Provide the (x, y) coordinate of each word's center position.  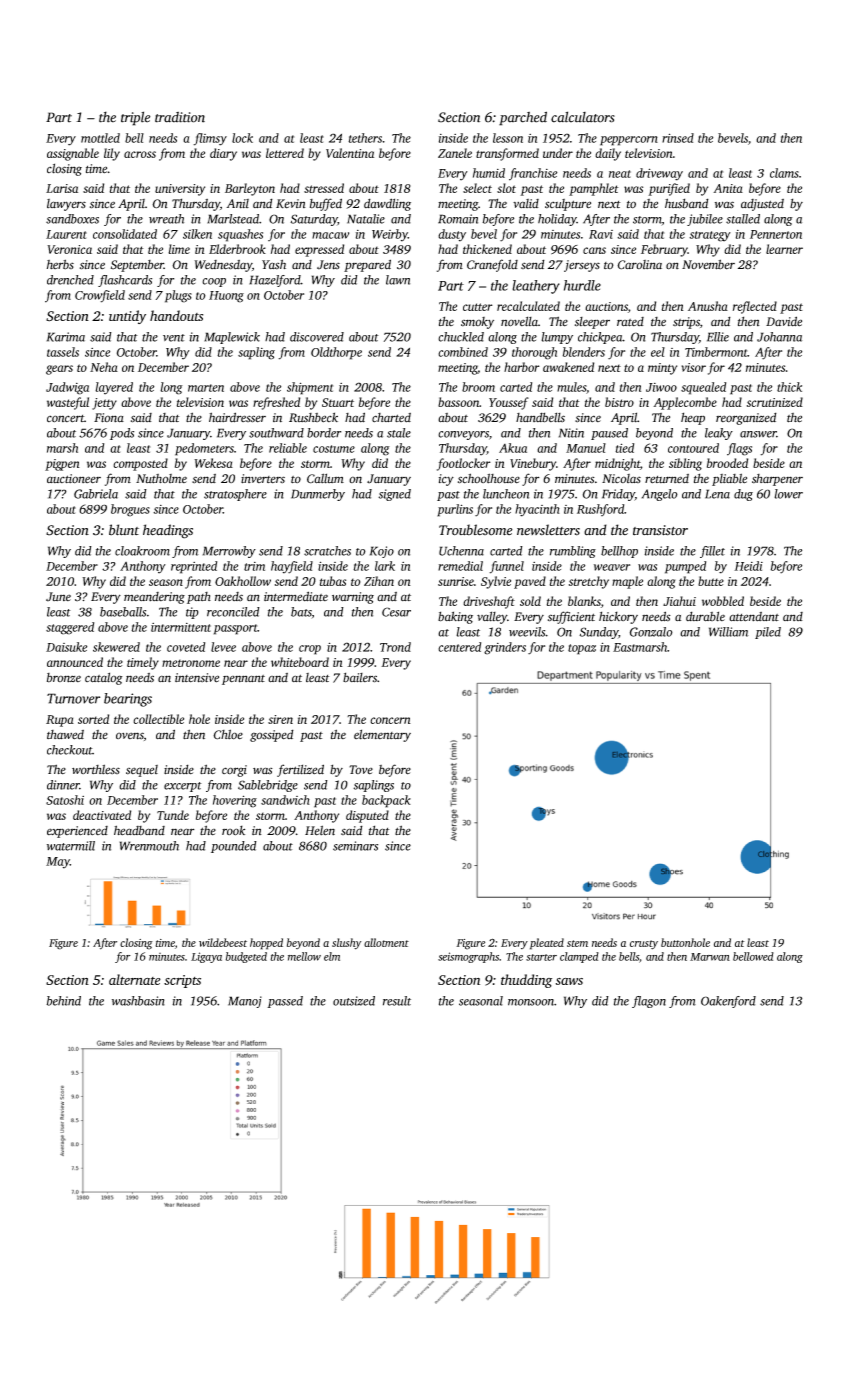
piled (768, 633)
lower (788, 494)
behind (63, 1001)
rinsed (678, 138)
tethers (365, 138)
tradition (180, 117)
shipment (310, 388)
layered (114, 388)
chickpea (600, 338)
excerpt (183, 787)
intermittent (181, 627)
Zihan (379, 581)
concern (390, 720)
